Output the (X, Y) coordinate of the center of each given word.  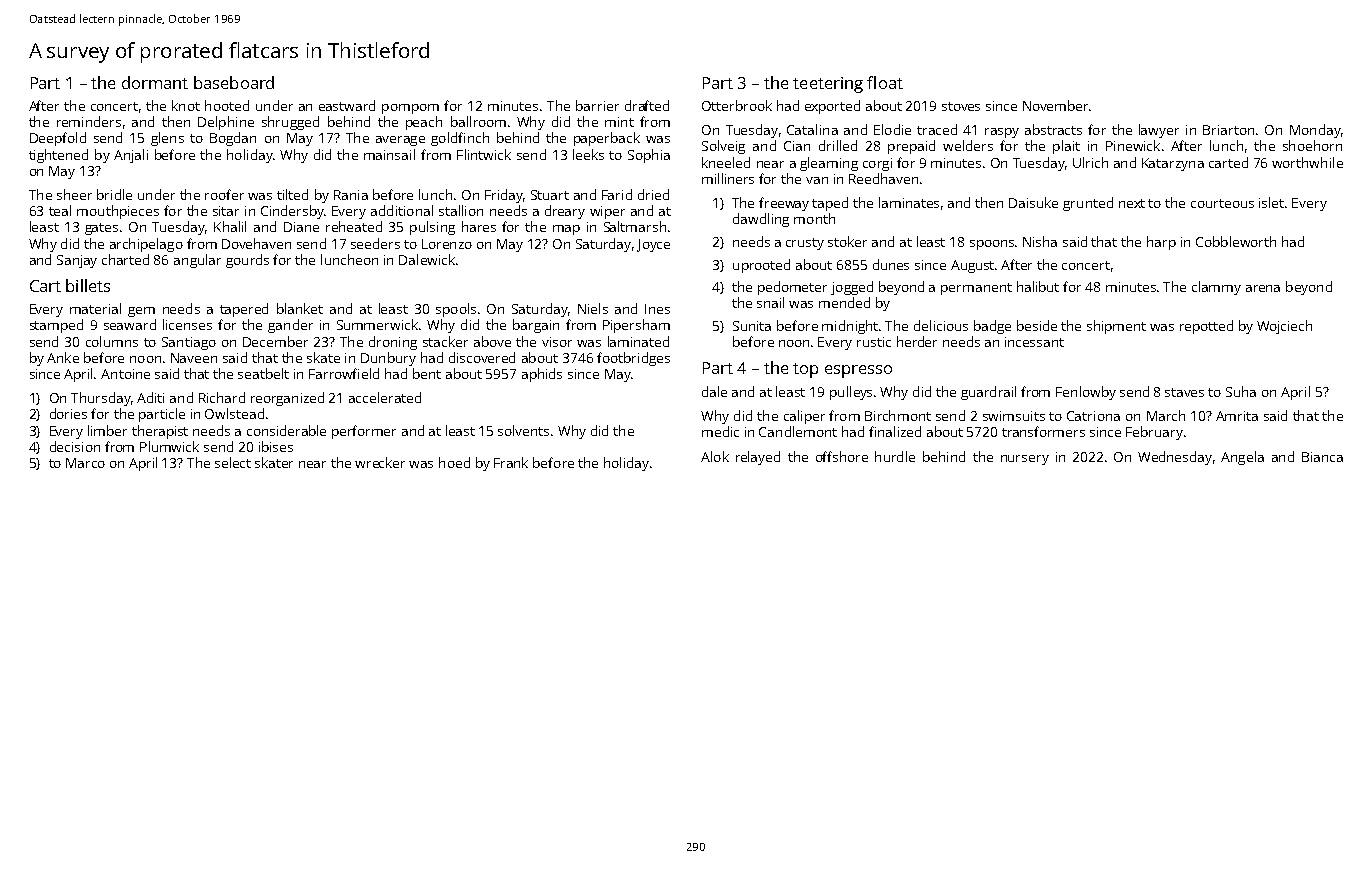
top (805, 370)
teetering (828, 85)
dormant (155, 82)
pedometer (792, 288)
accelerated (385, 397)
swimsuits (1014, 416)
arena (1263, 288)
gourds (247, 261)
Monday (1315, 131)
